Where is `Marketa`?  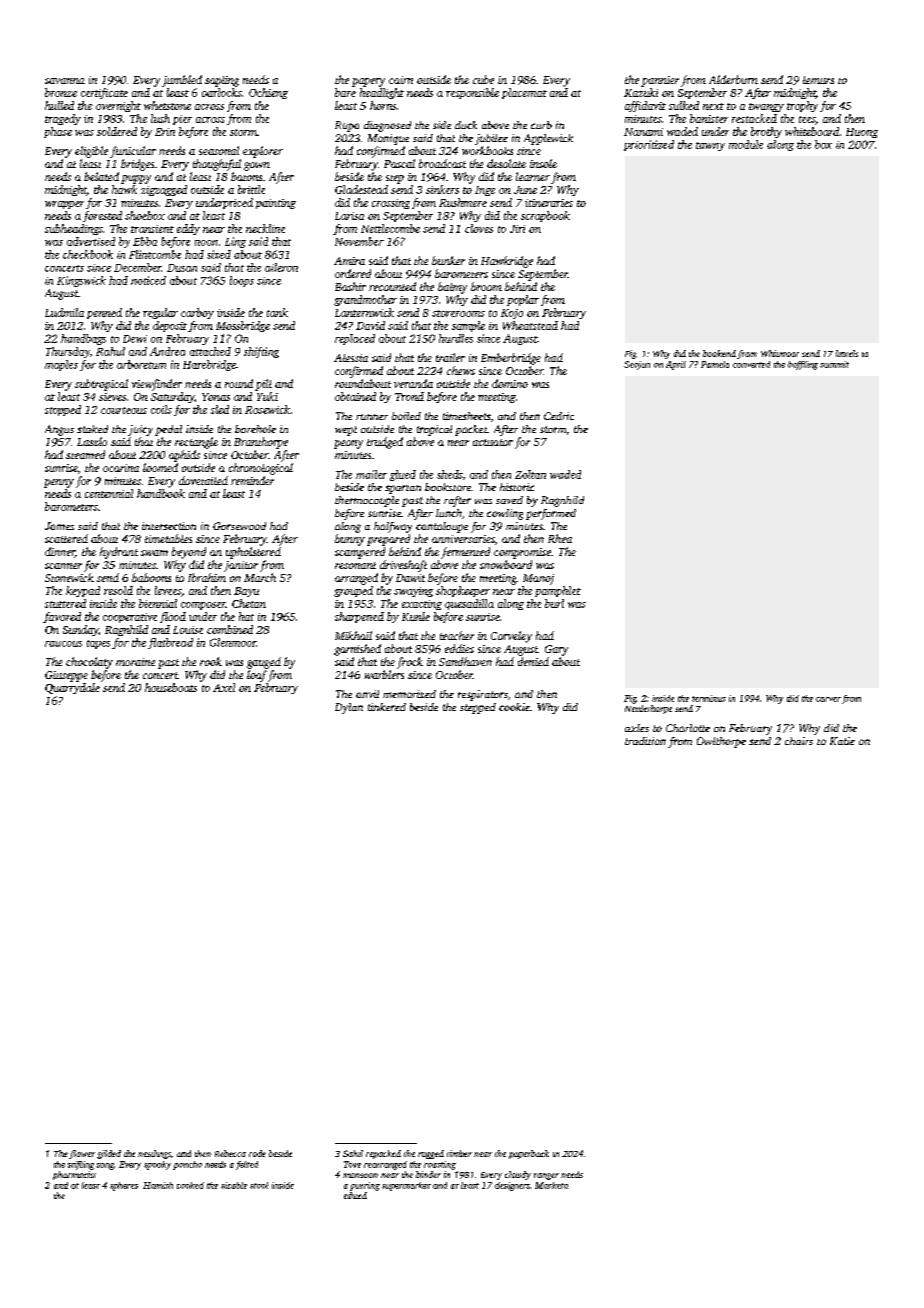 Marketa is located at coordinates (551, 1185).
